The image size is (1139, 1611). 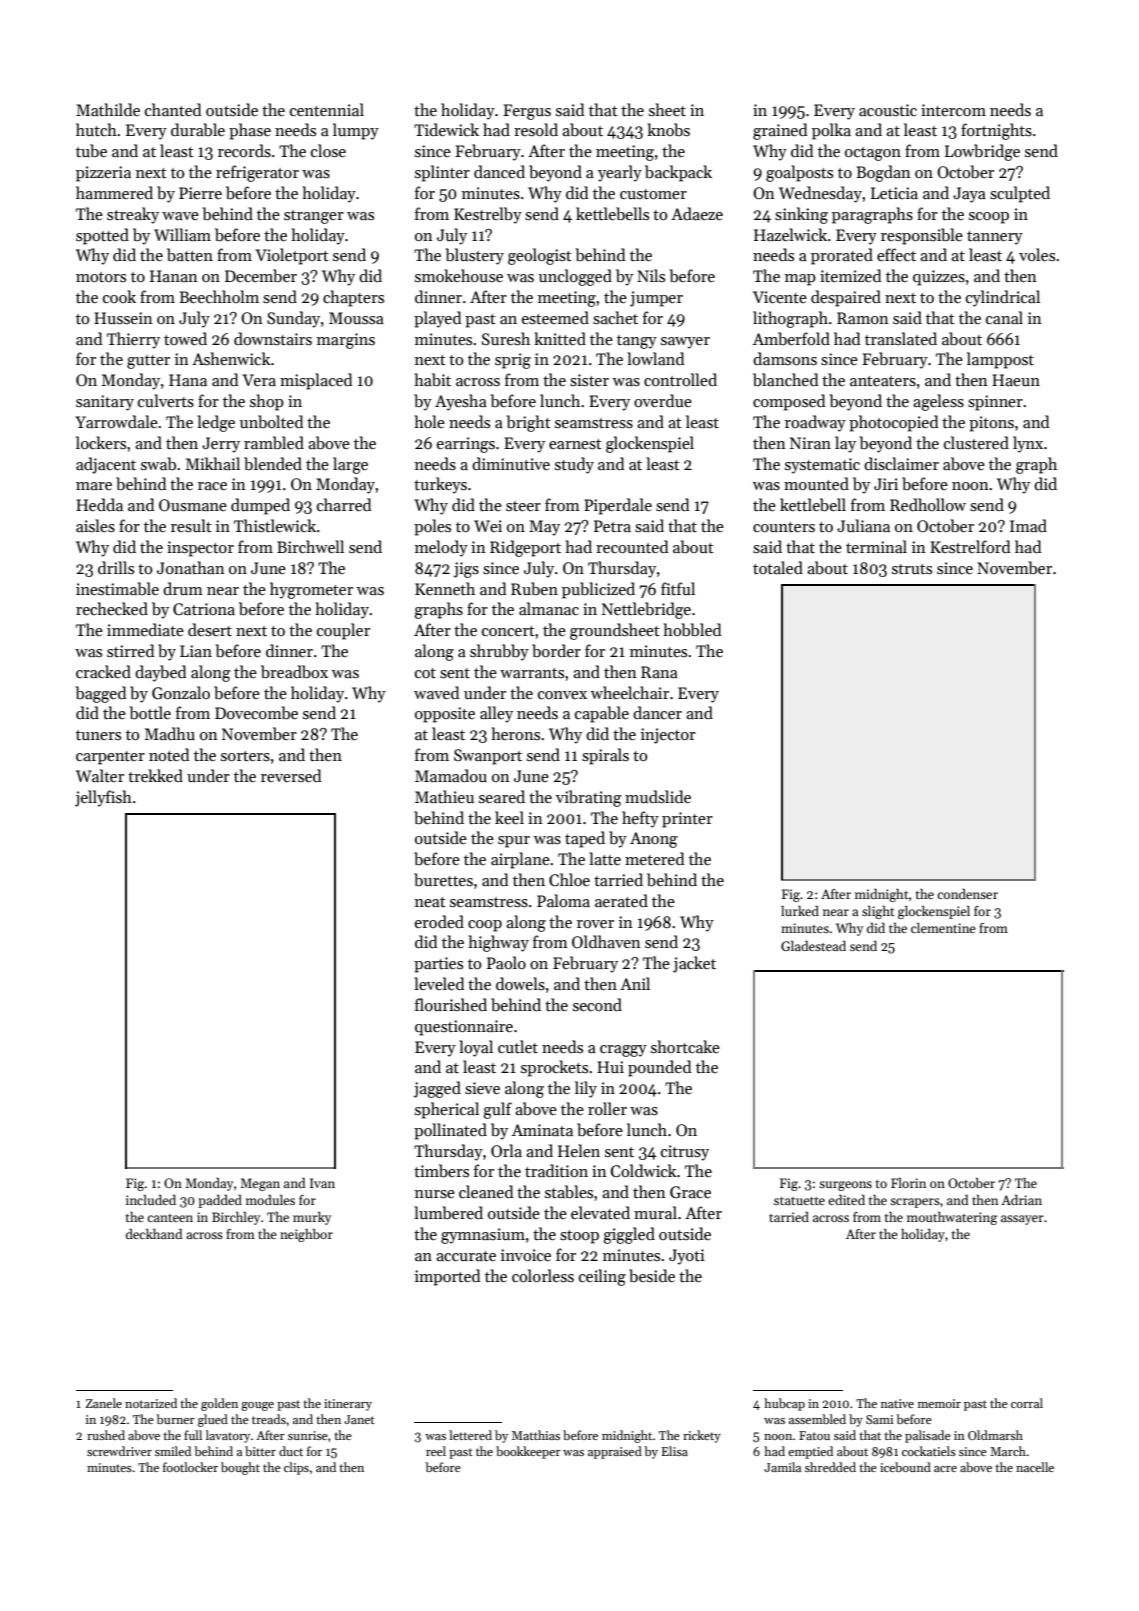 What do you see at coordinates (1035, 1467) in the document?
I see `nacelle` at bounding box center [1035, 1467].
